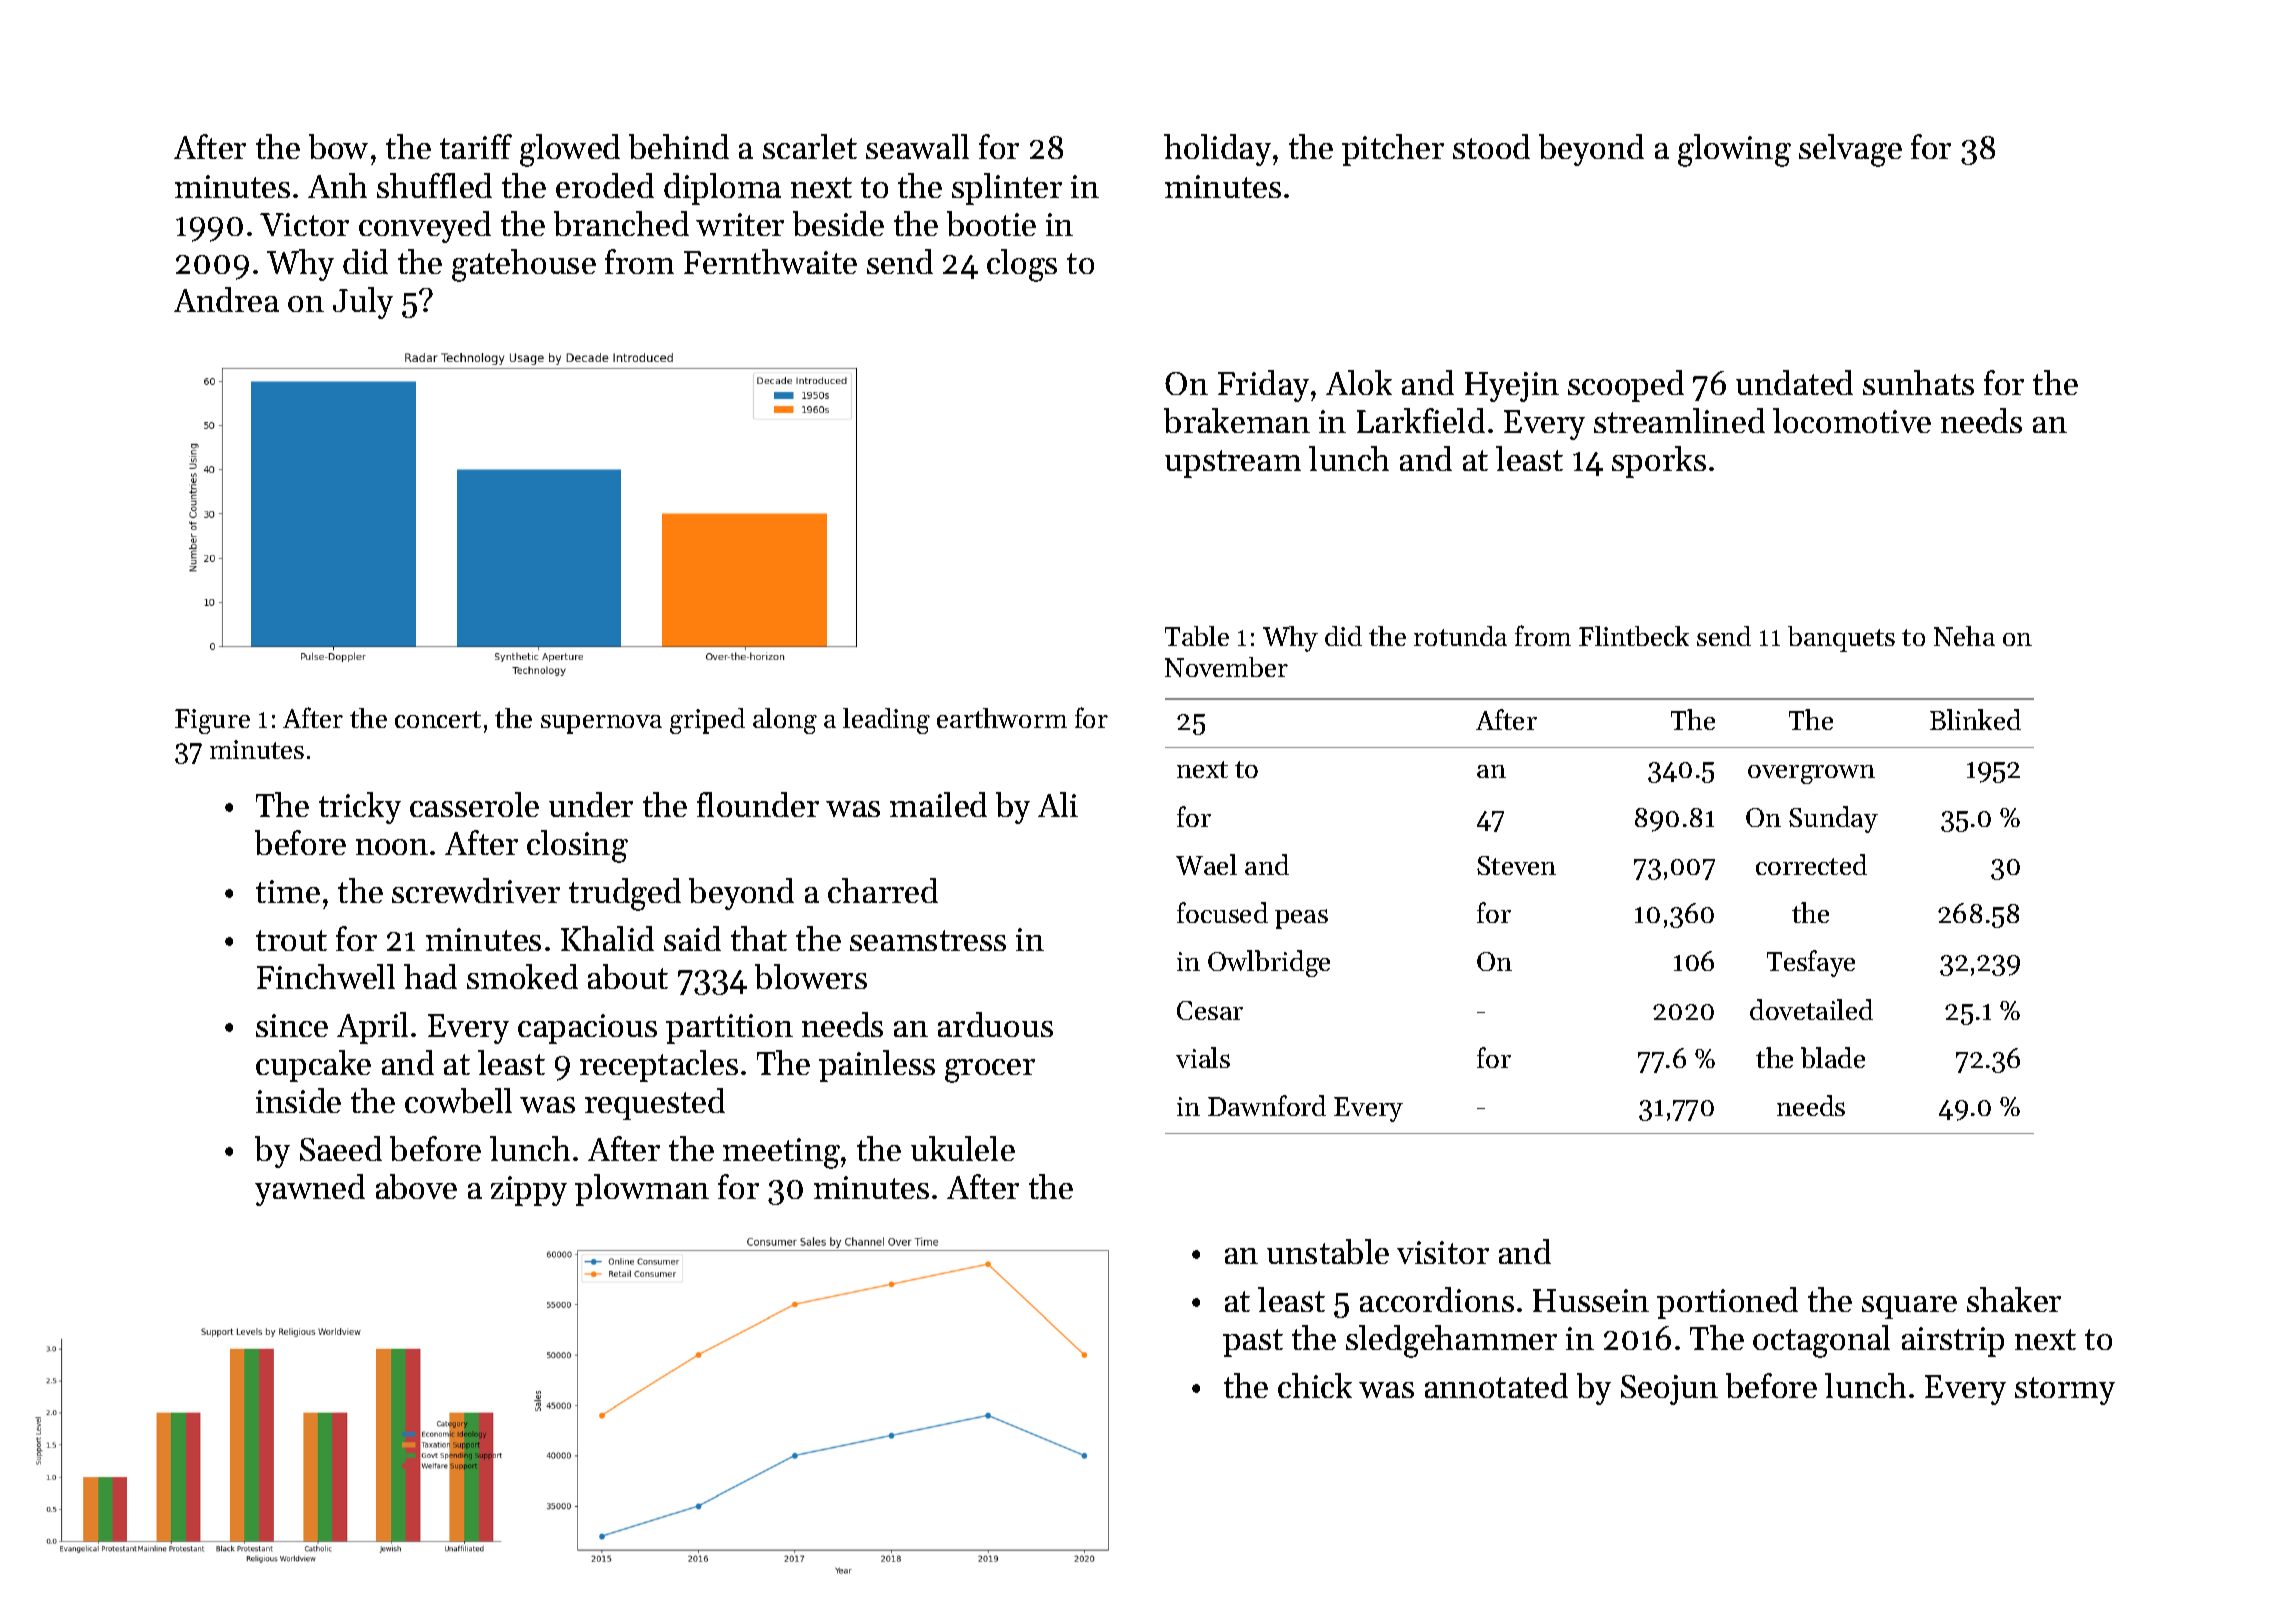  Describe the element at coordinates (1460, 636) in the document. I see `rotunda` at that location.
